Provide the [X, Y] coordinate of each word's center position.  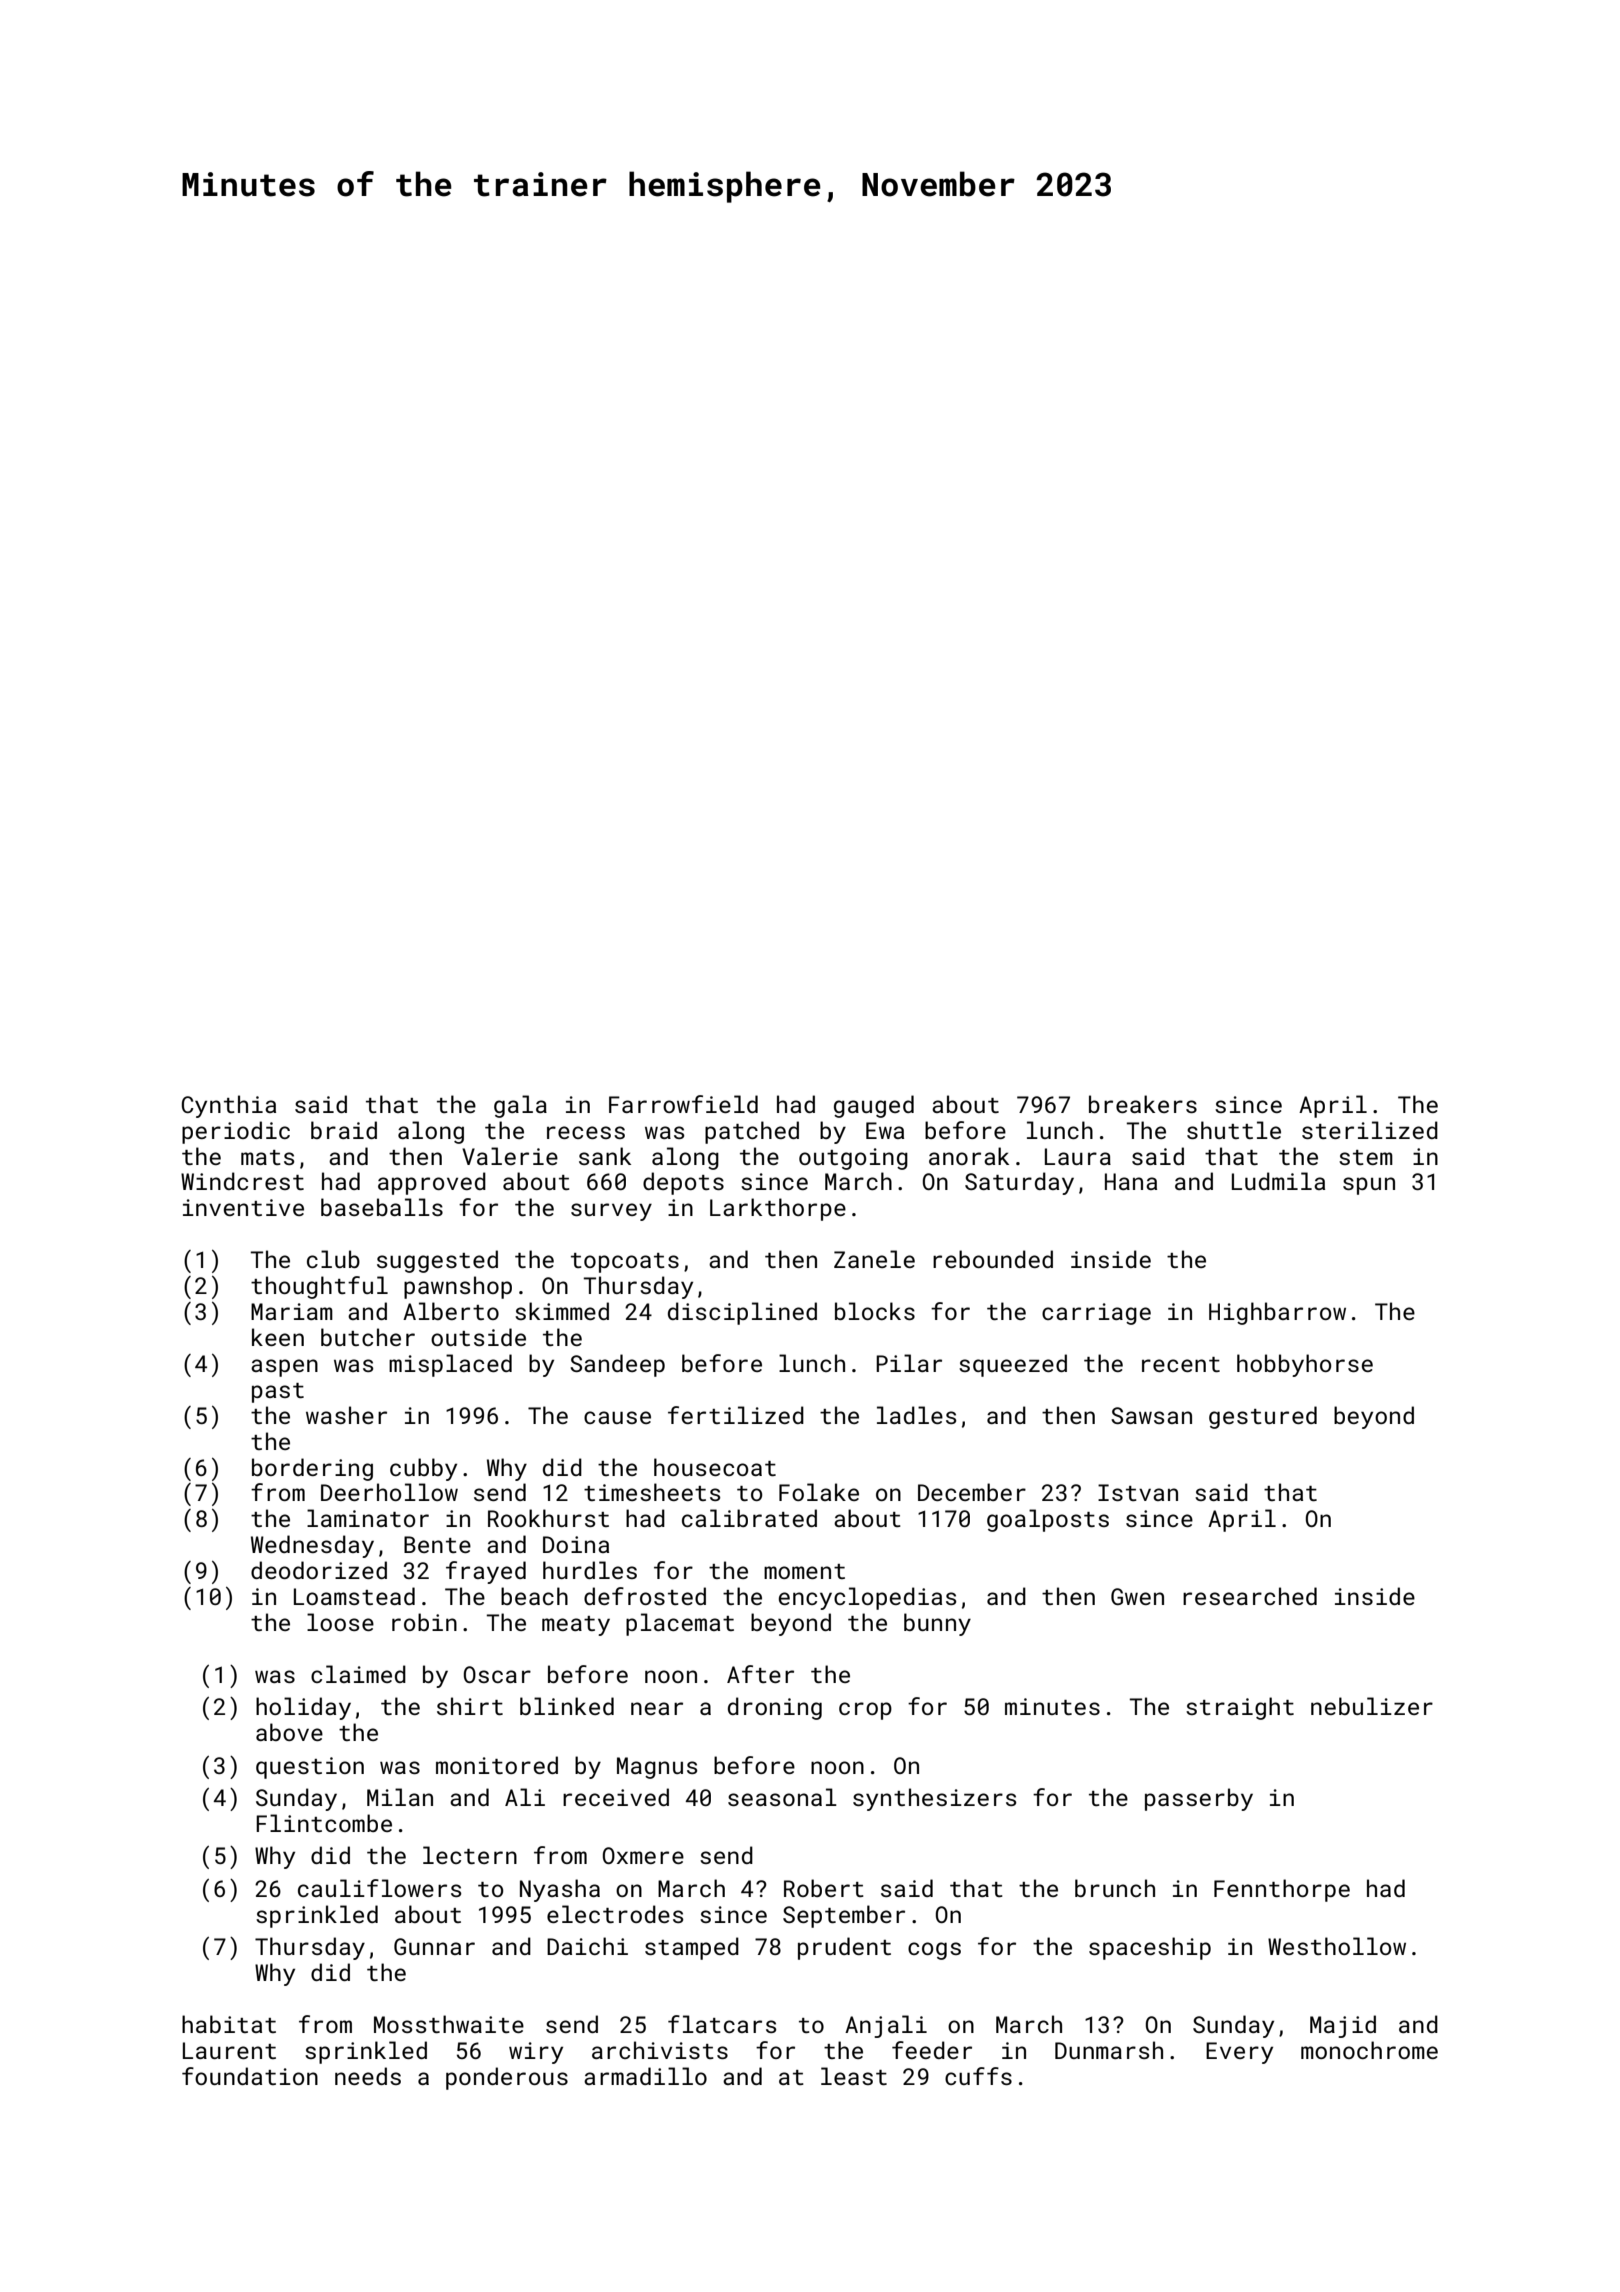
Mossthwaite [449, 2024]
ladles [916, 1415]
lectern [470, 1855]
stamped [692, 1948]
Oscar [497, 1674]
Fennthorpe [1282, 1890]
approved [432, 1183]
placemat [680, 1624]
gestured [1263, 1417]
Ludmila [1278, 1181]
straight [1240, 1708]
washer [346, 1415]
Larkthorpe [778, 1209]
